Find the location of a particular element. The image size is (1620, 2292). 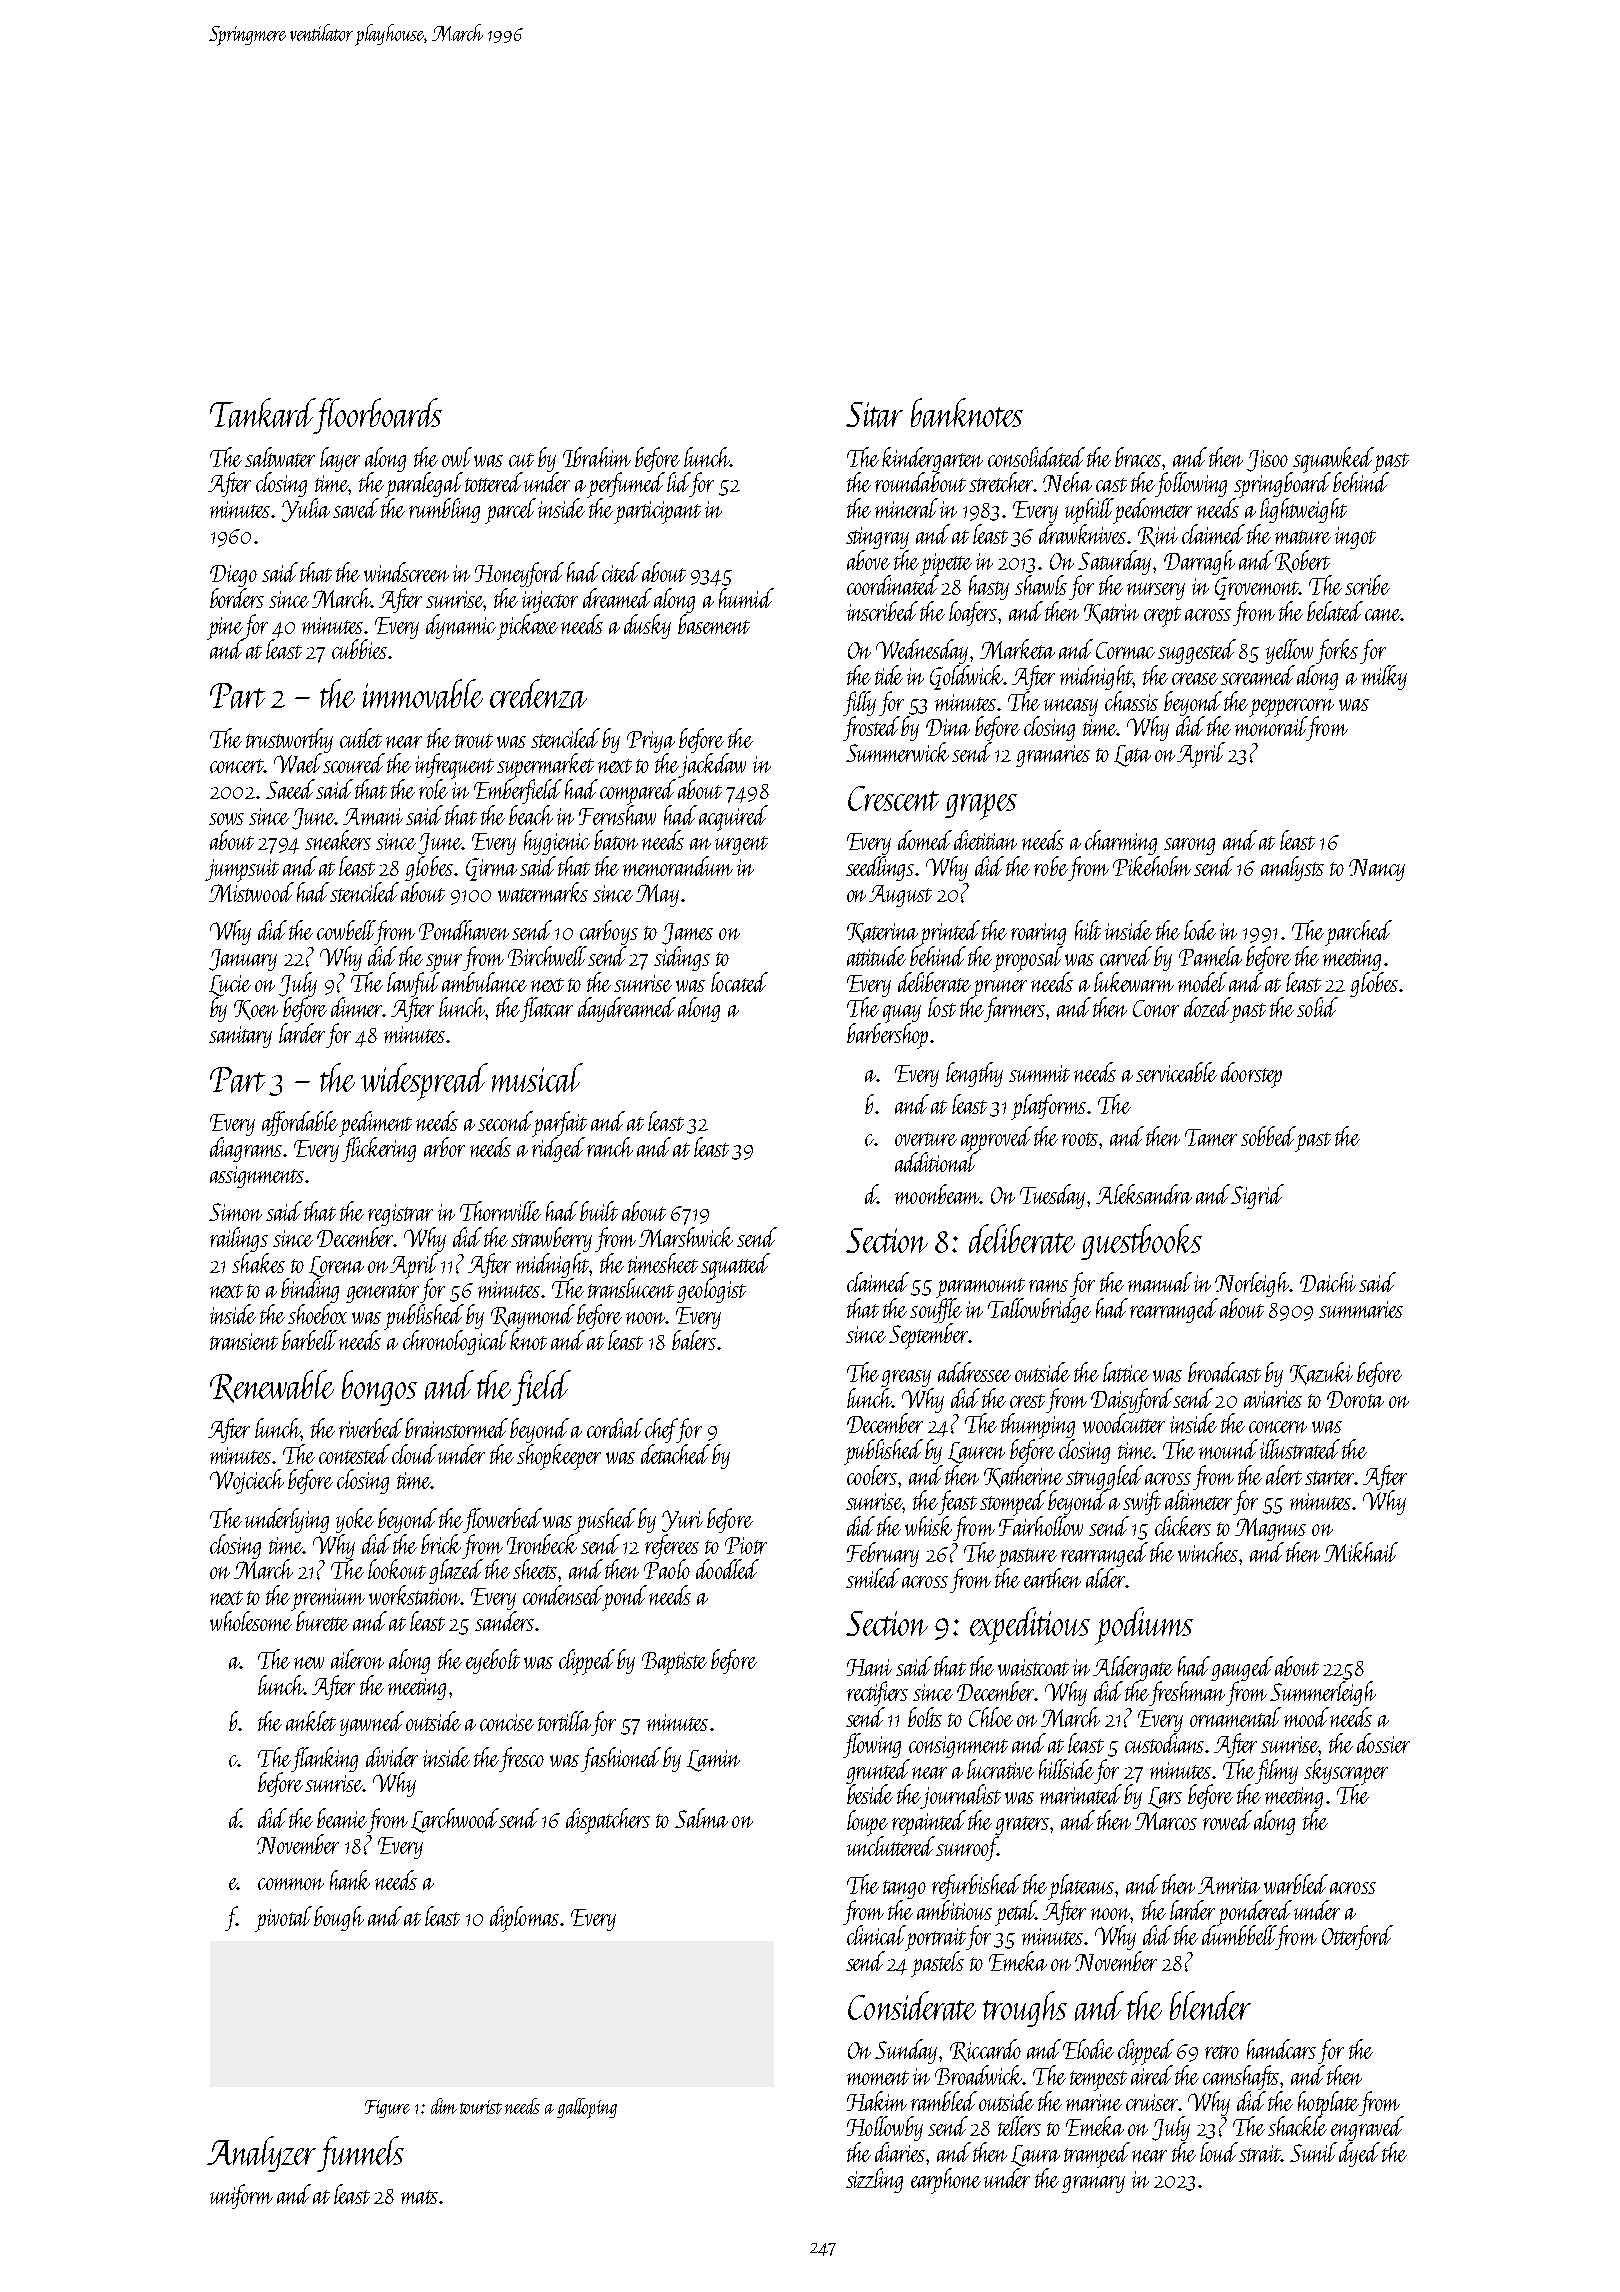

squawked is located at coordinates (1332, 460).
